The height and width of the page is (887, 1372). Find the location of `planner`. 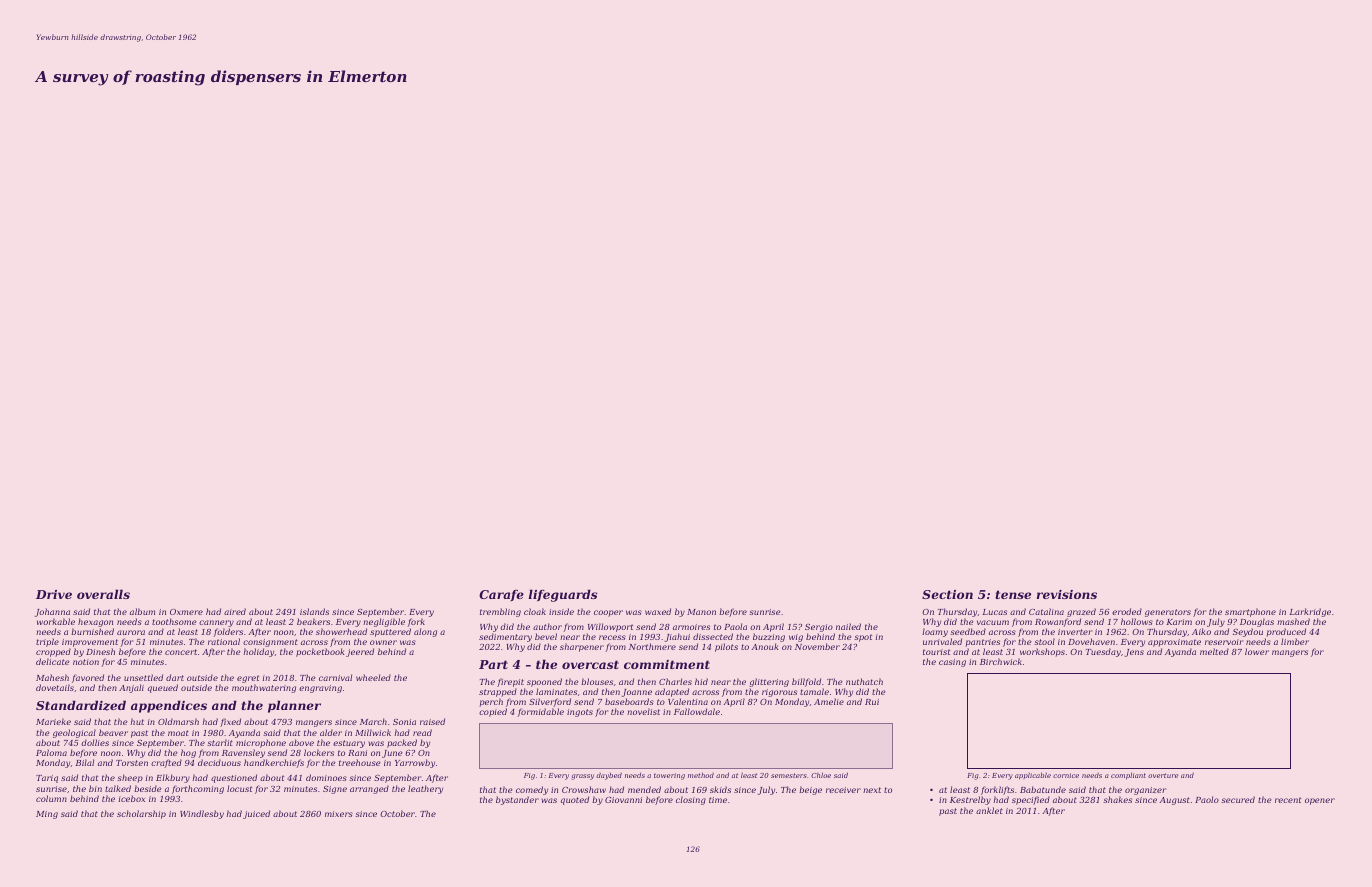

planner is located at coordinates (294, 706).
